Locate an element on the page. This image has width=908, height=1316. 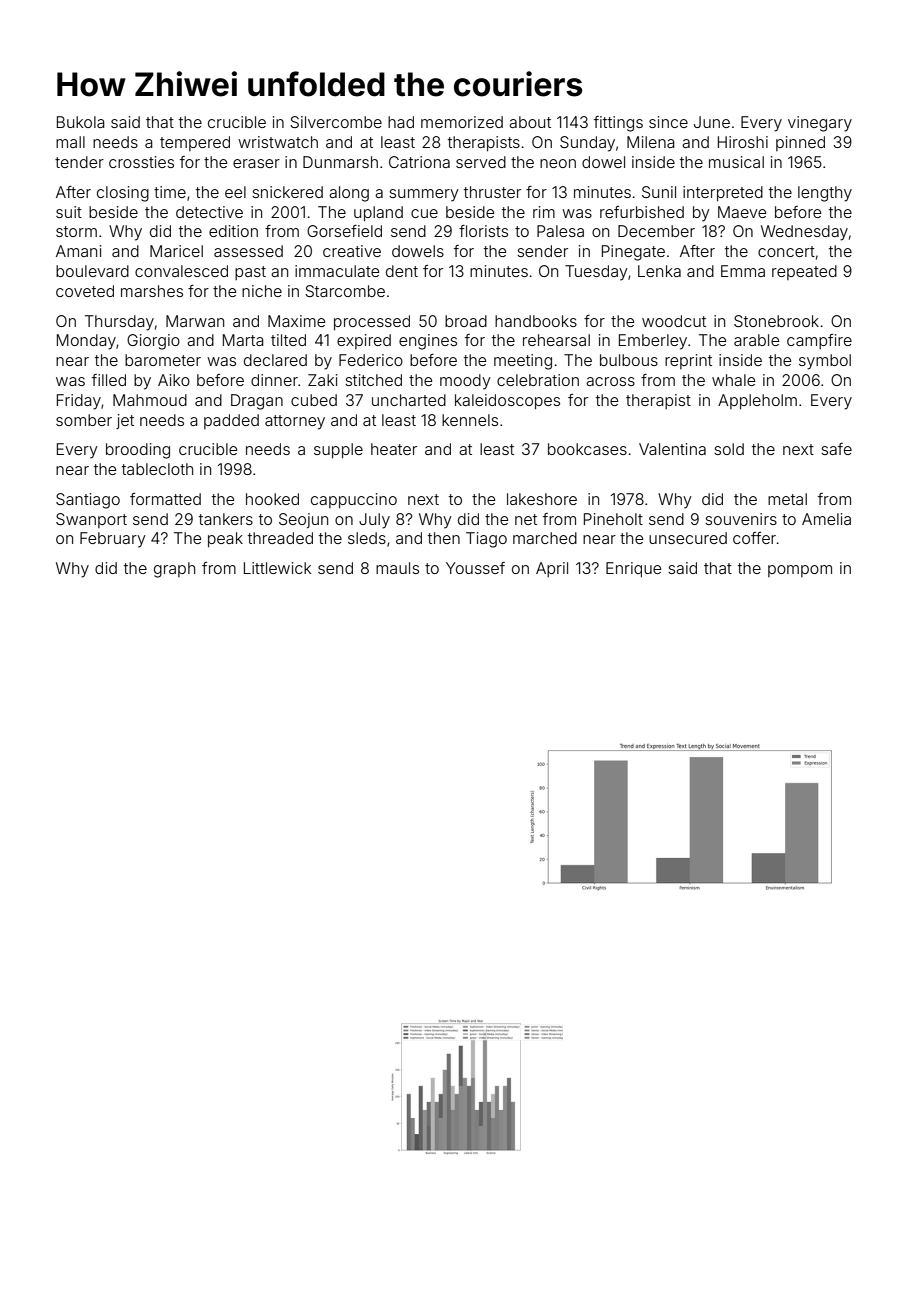
Valentina is located at coordinates (672, 449).
